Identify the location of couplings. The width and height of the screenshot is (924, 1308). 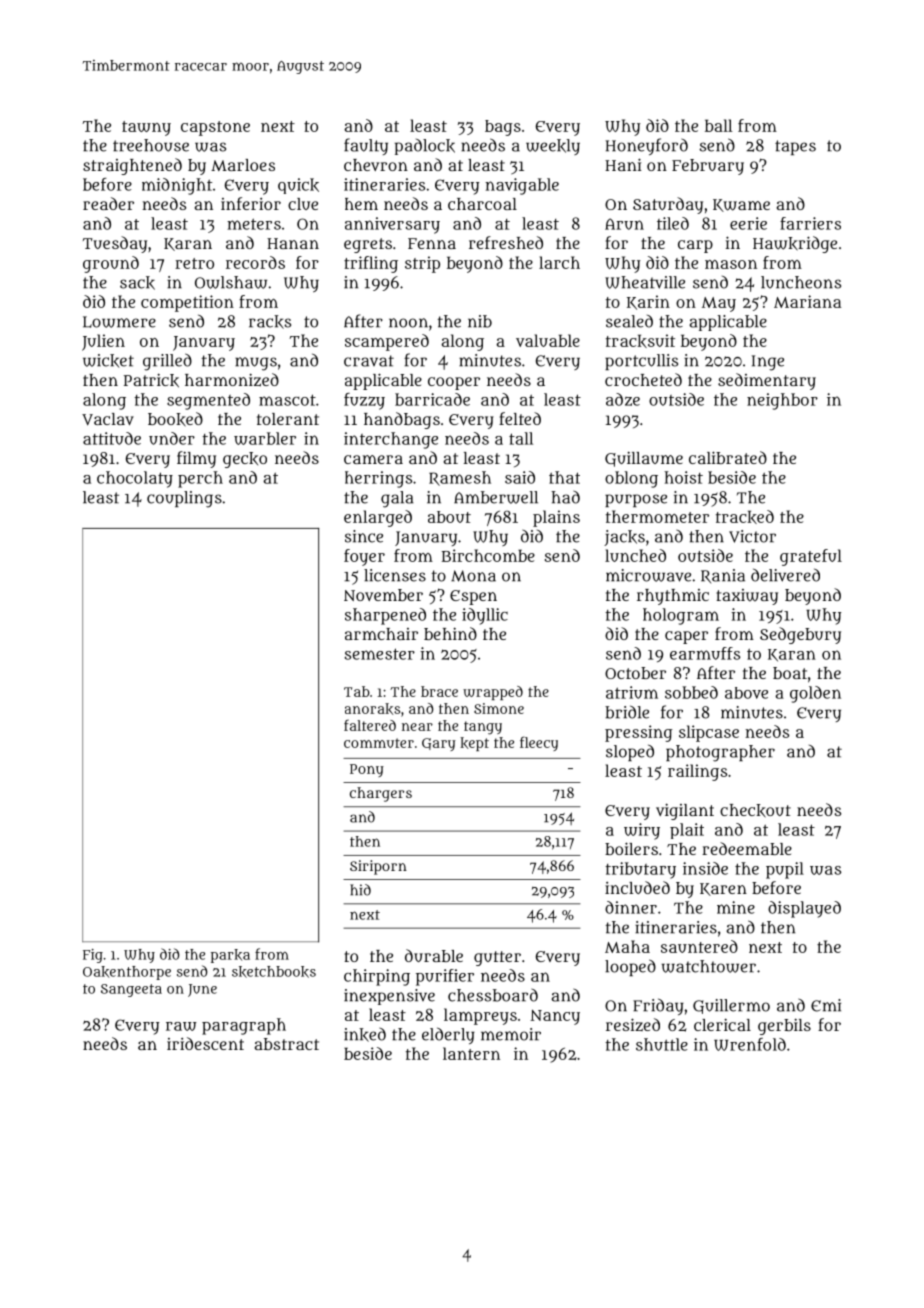
(184, 499).
